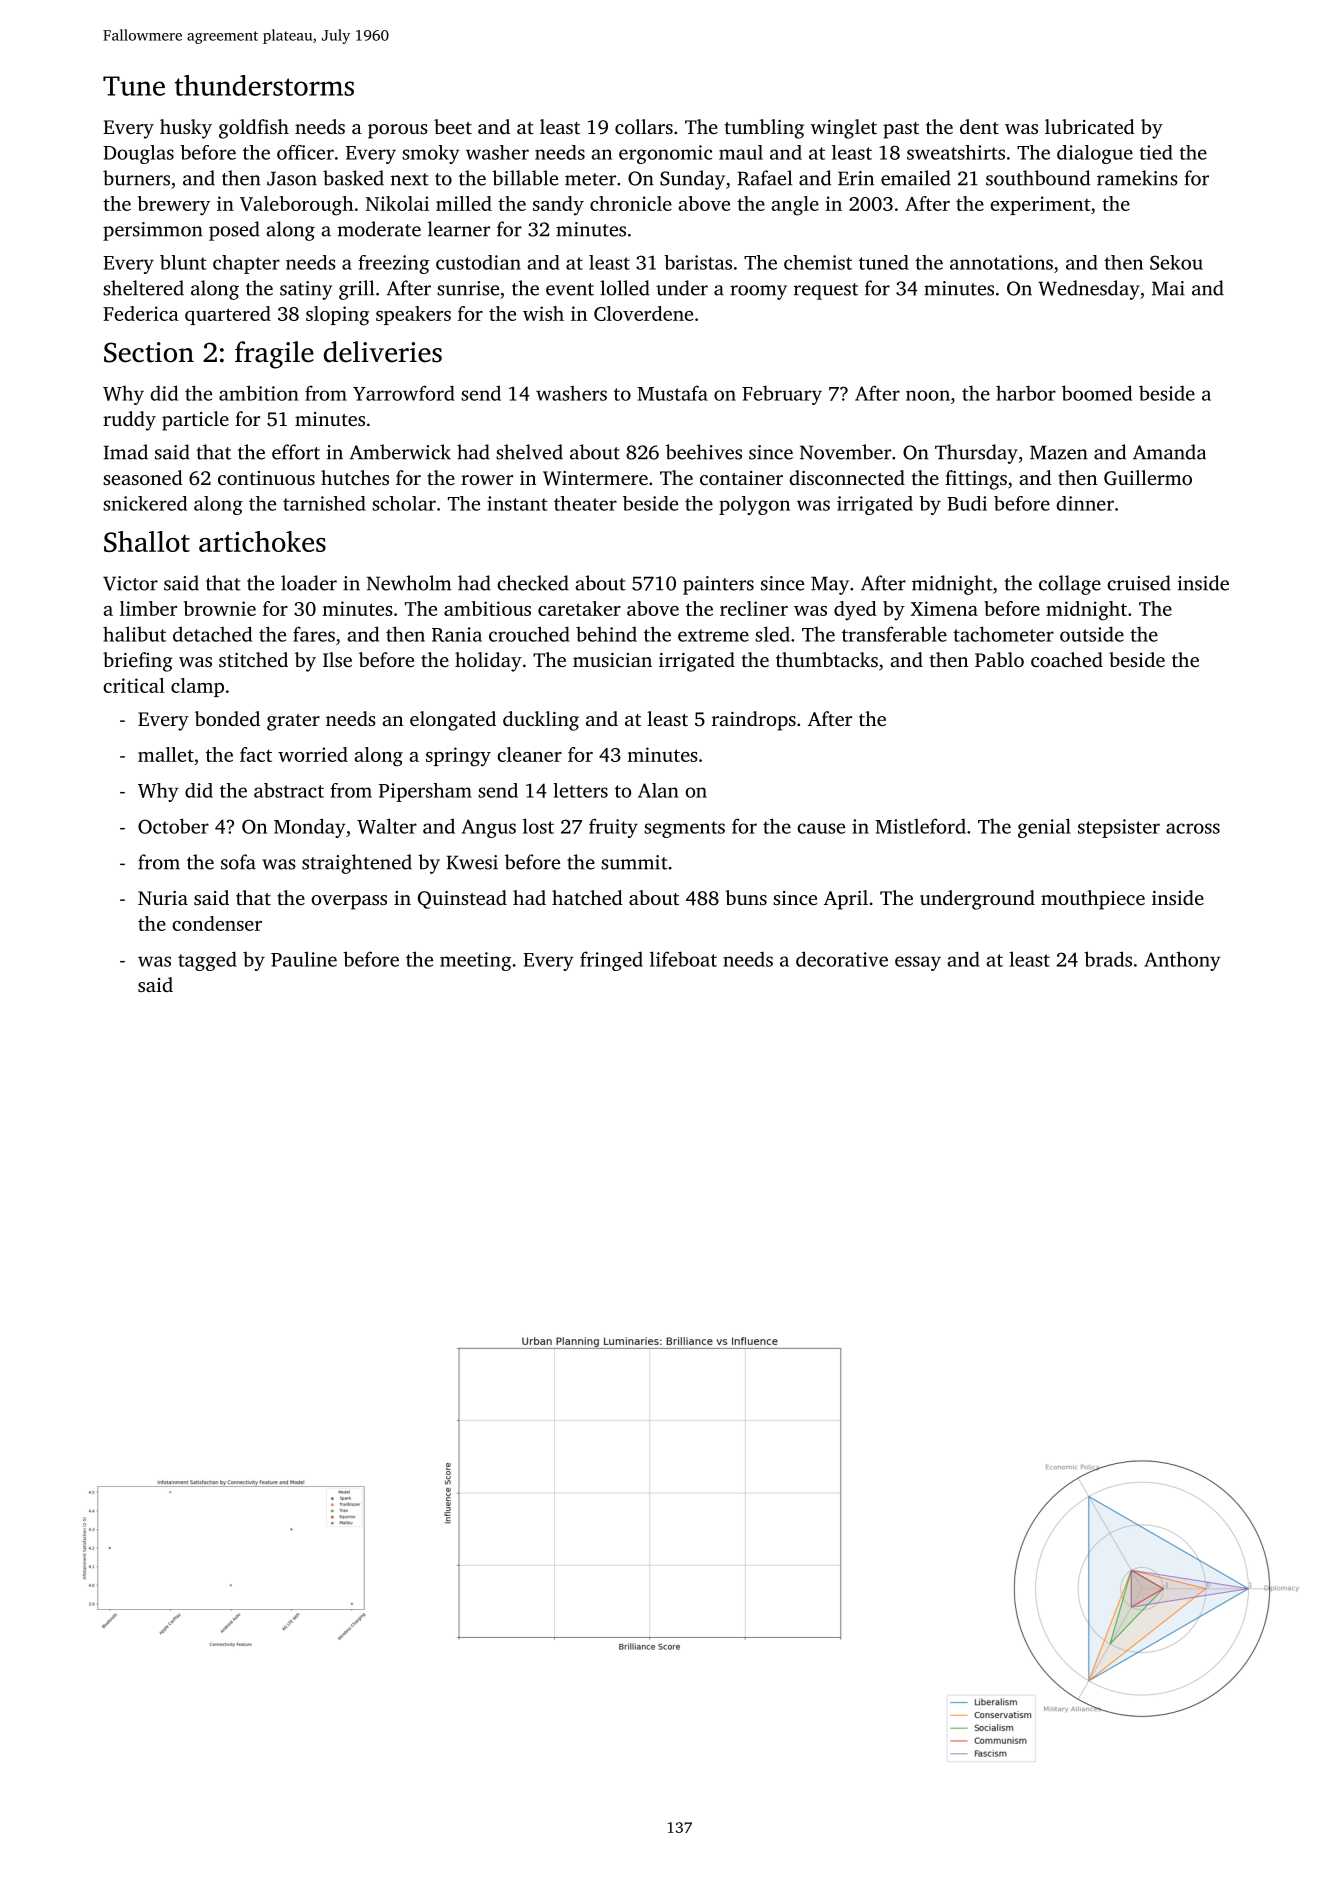 This screenshot has width=1333, height=1885. Describe the element at coordinates (138, 662) in the screenshot. I see `briefing` at that location.
